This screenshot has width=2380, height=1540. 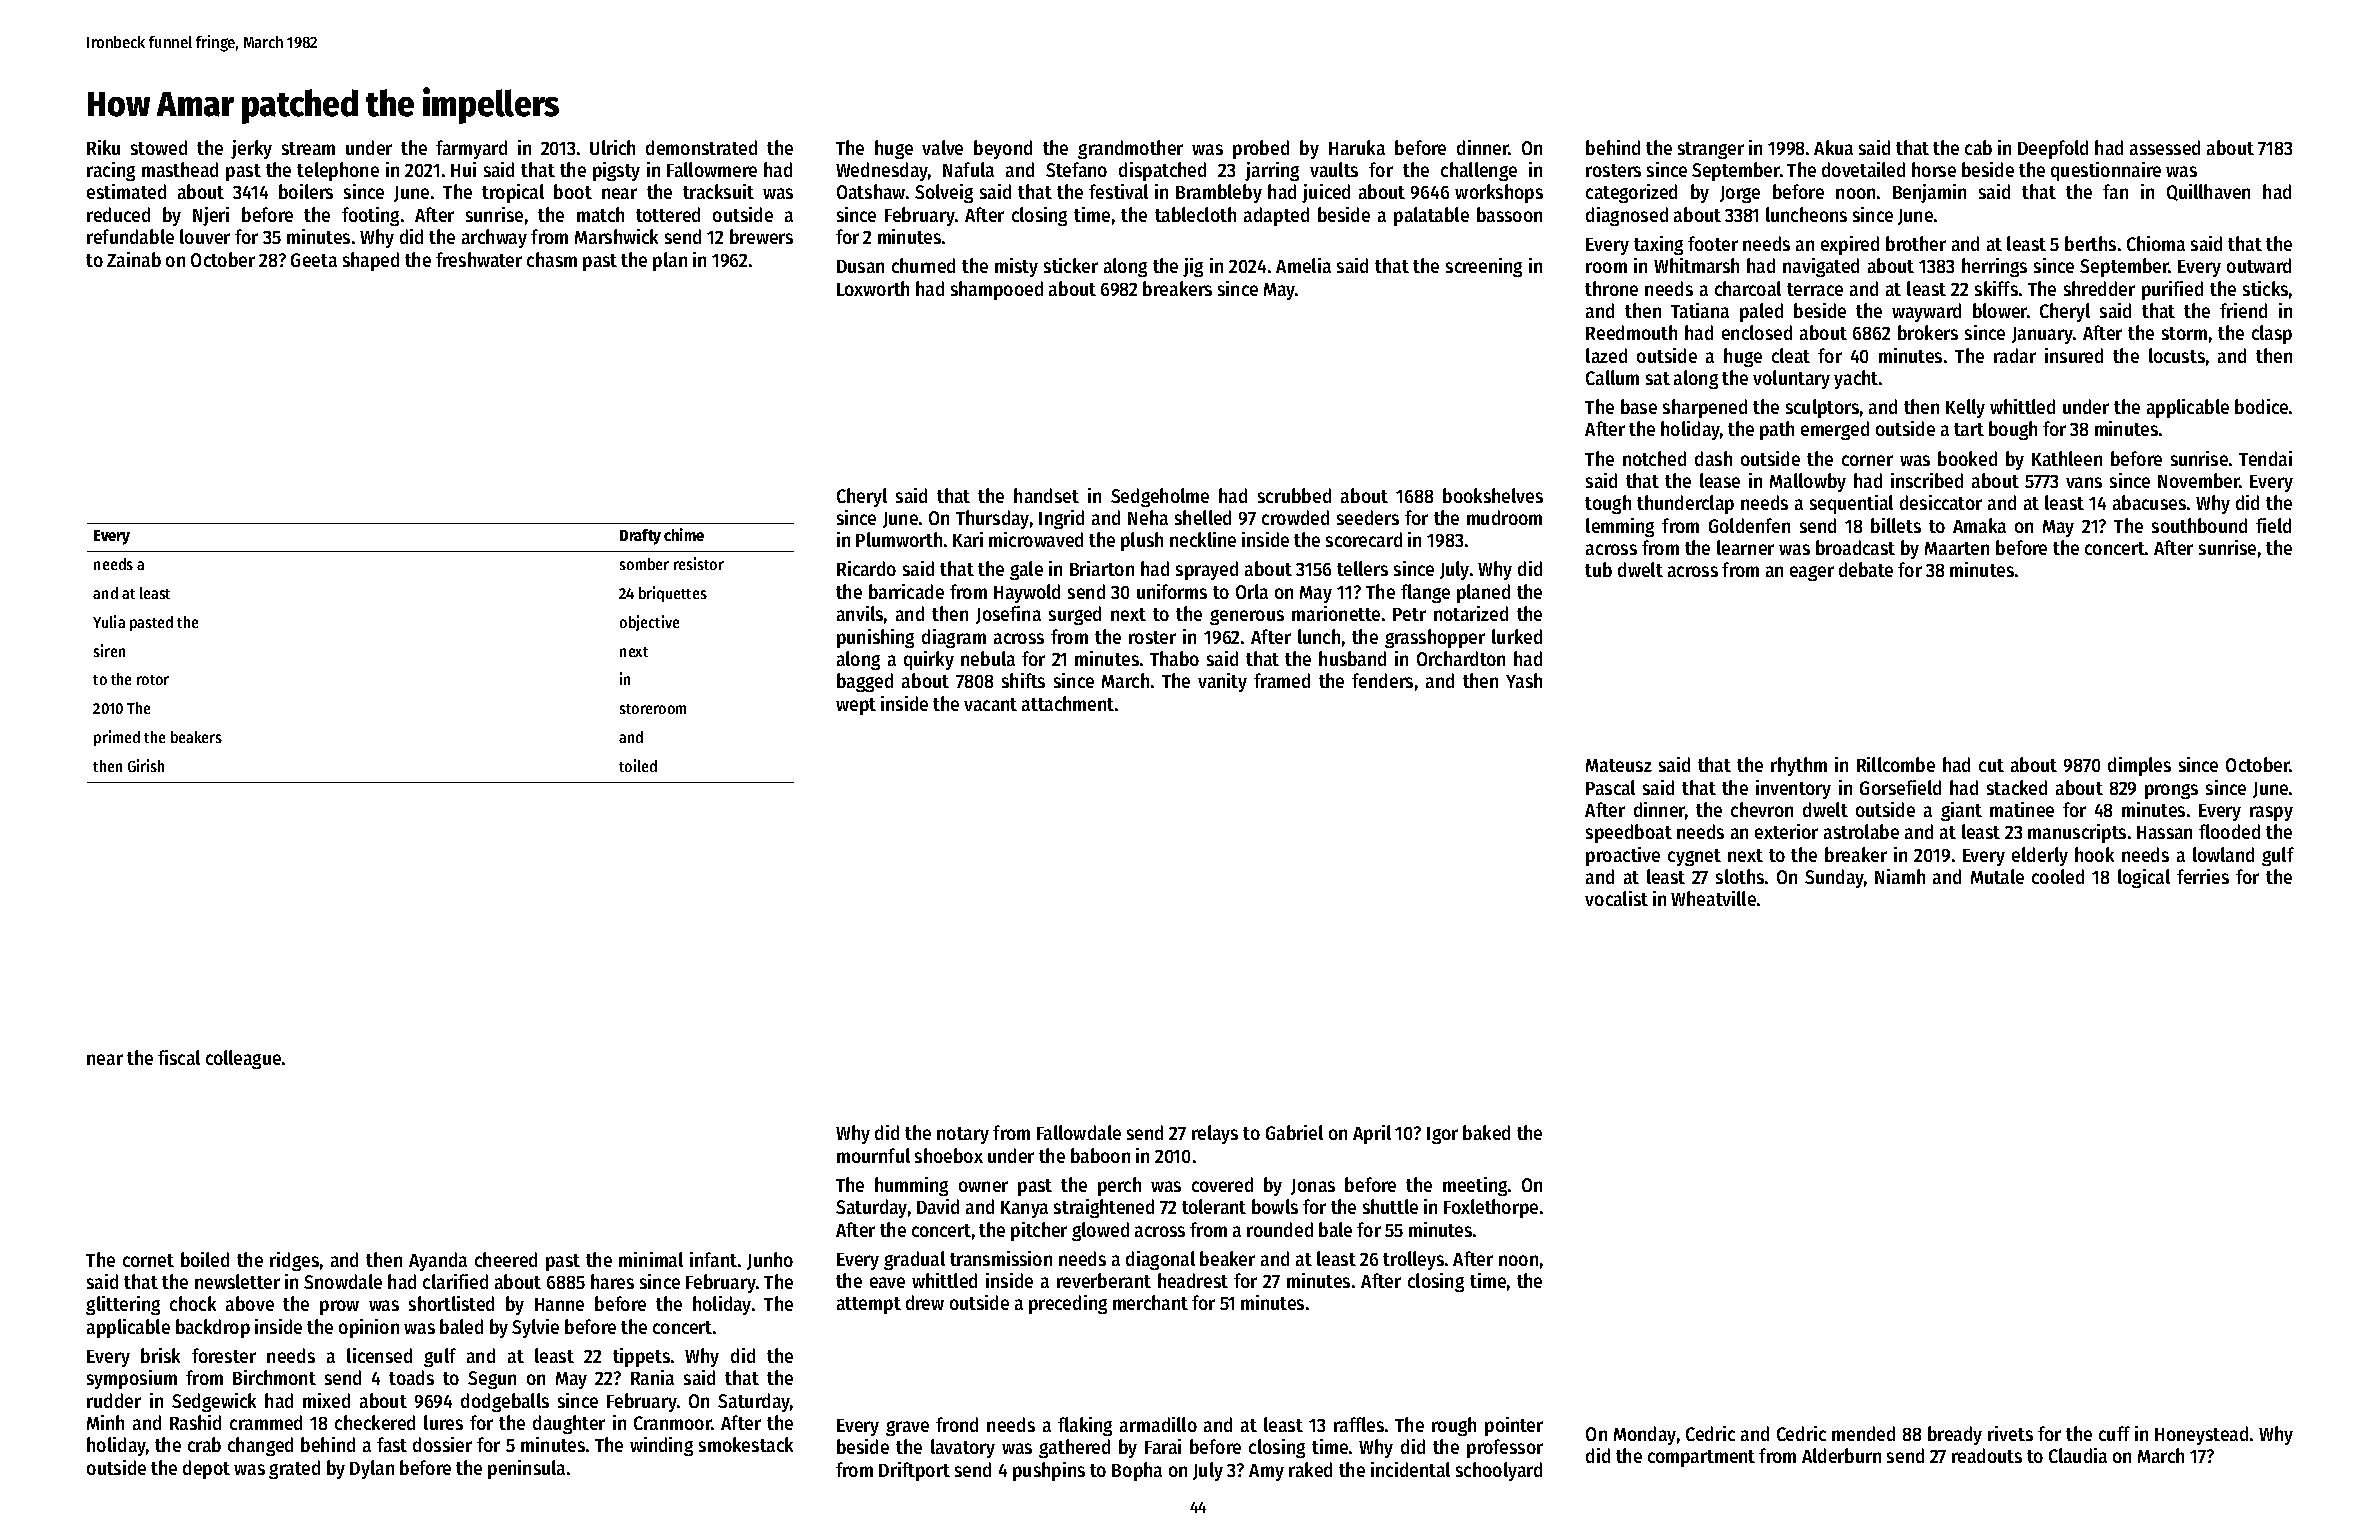 What do you see at coordinates (1833, 147) in the screenshot?
I see `Akua` at bounding box center [1833, 147].
